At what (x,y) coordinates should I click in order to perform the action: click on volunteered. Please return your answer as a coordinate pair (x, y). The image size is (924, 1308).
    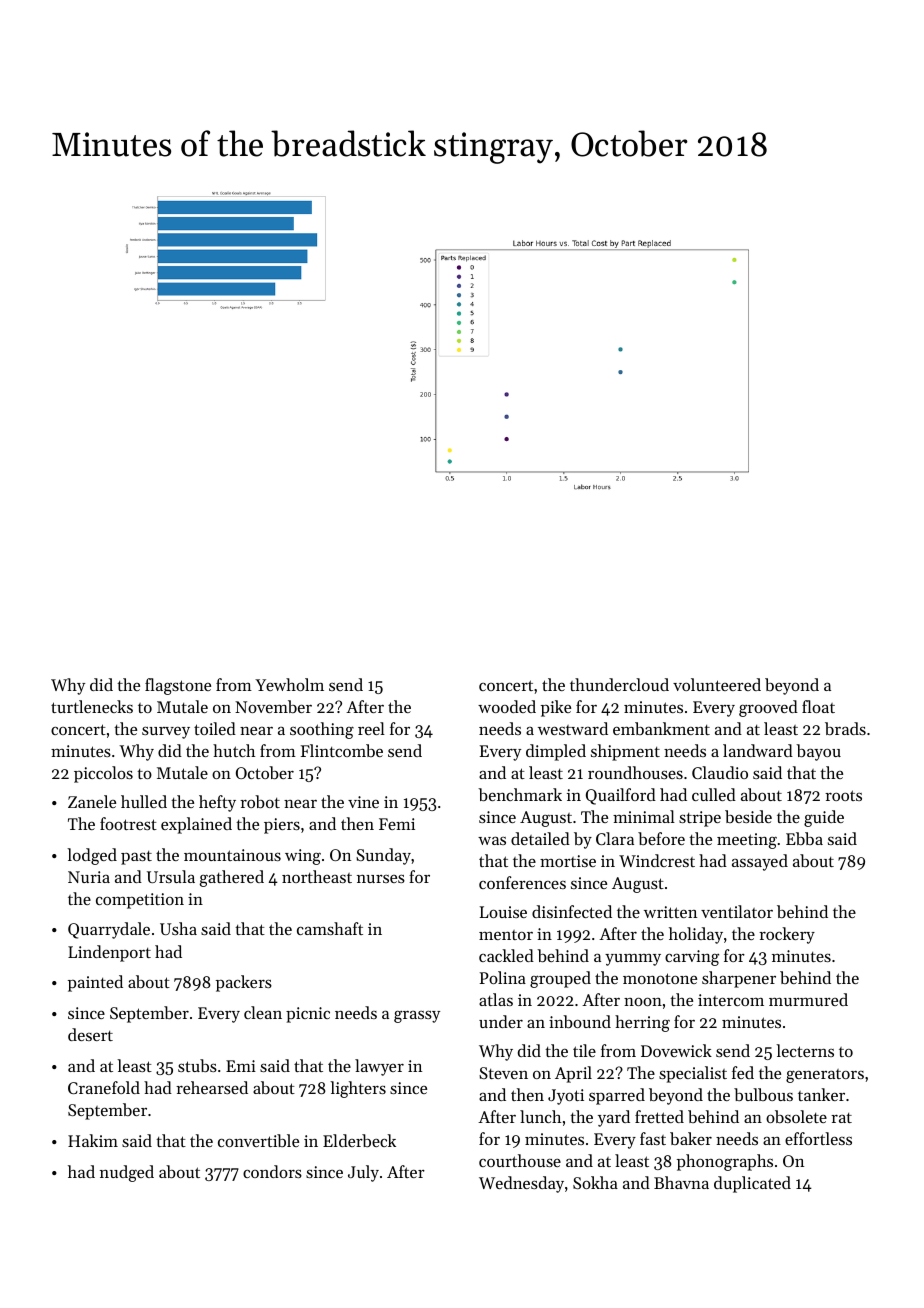
    Looking at the image, I should click on (717, 684).
